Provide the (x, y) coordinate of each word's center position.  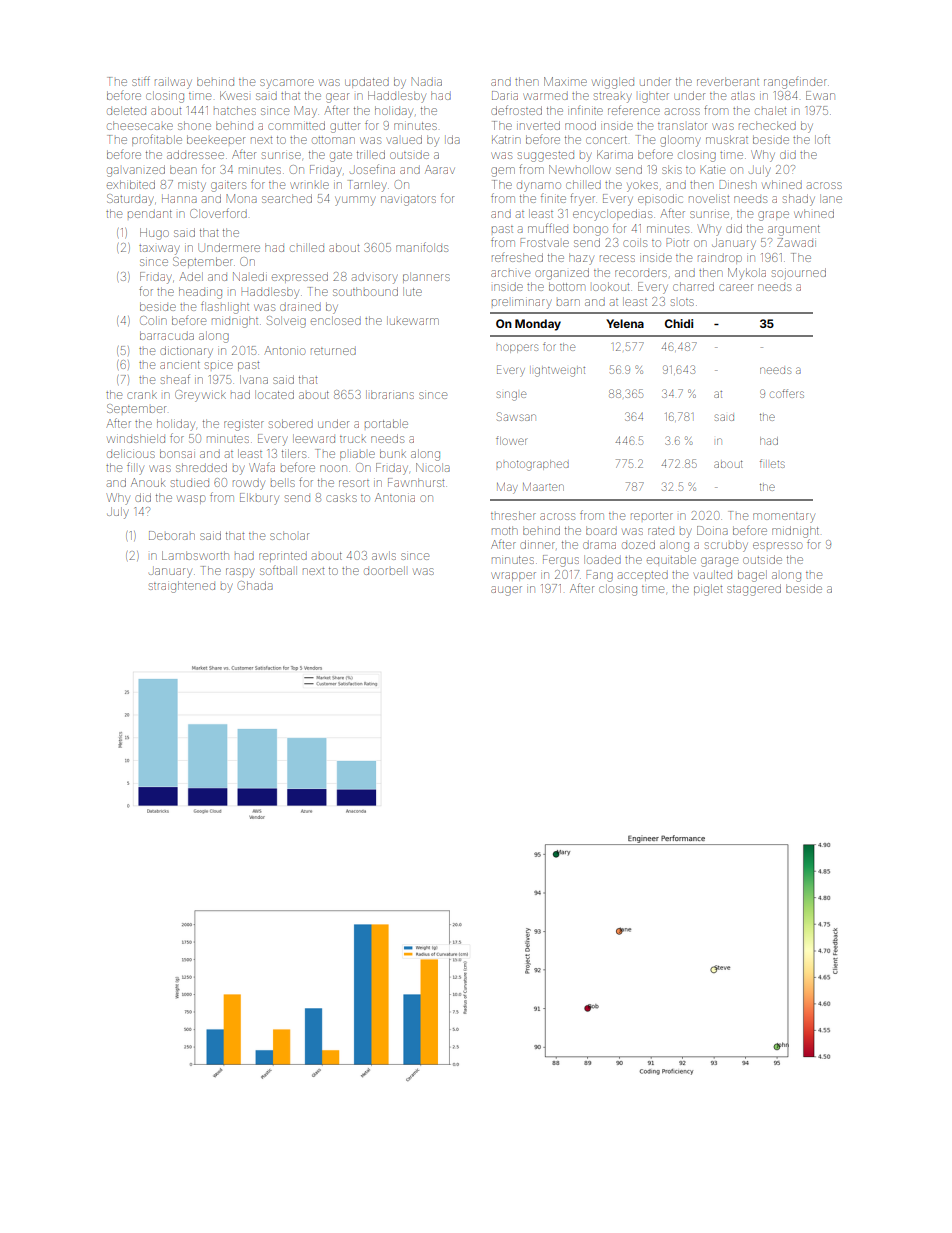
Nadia (426, 81)
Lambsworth (195, 555)
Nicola (433, 467)
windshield (136, 438)
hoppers (517, 348)
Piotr (678, 242)
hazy (581, 259)
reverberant (728, 81)
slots (682, 302)
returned (333, 351)
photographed (533, 465)
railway (173, 83)
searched (287, 198)
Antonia (395, 497)
